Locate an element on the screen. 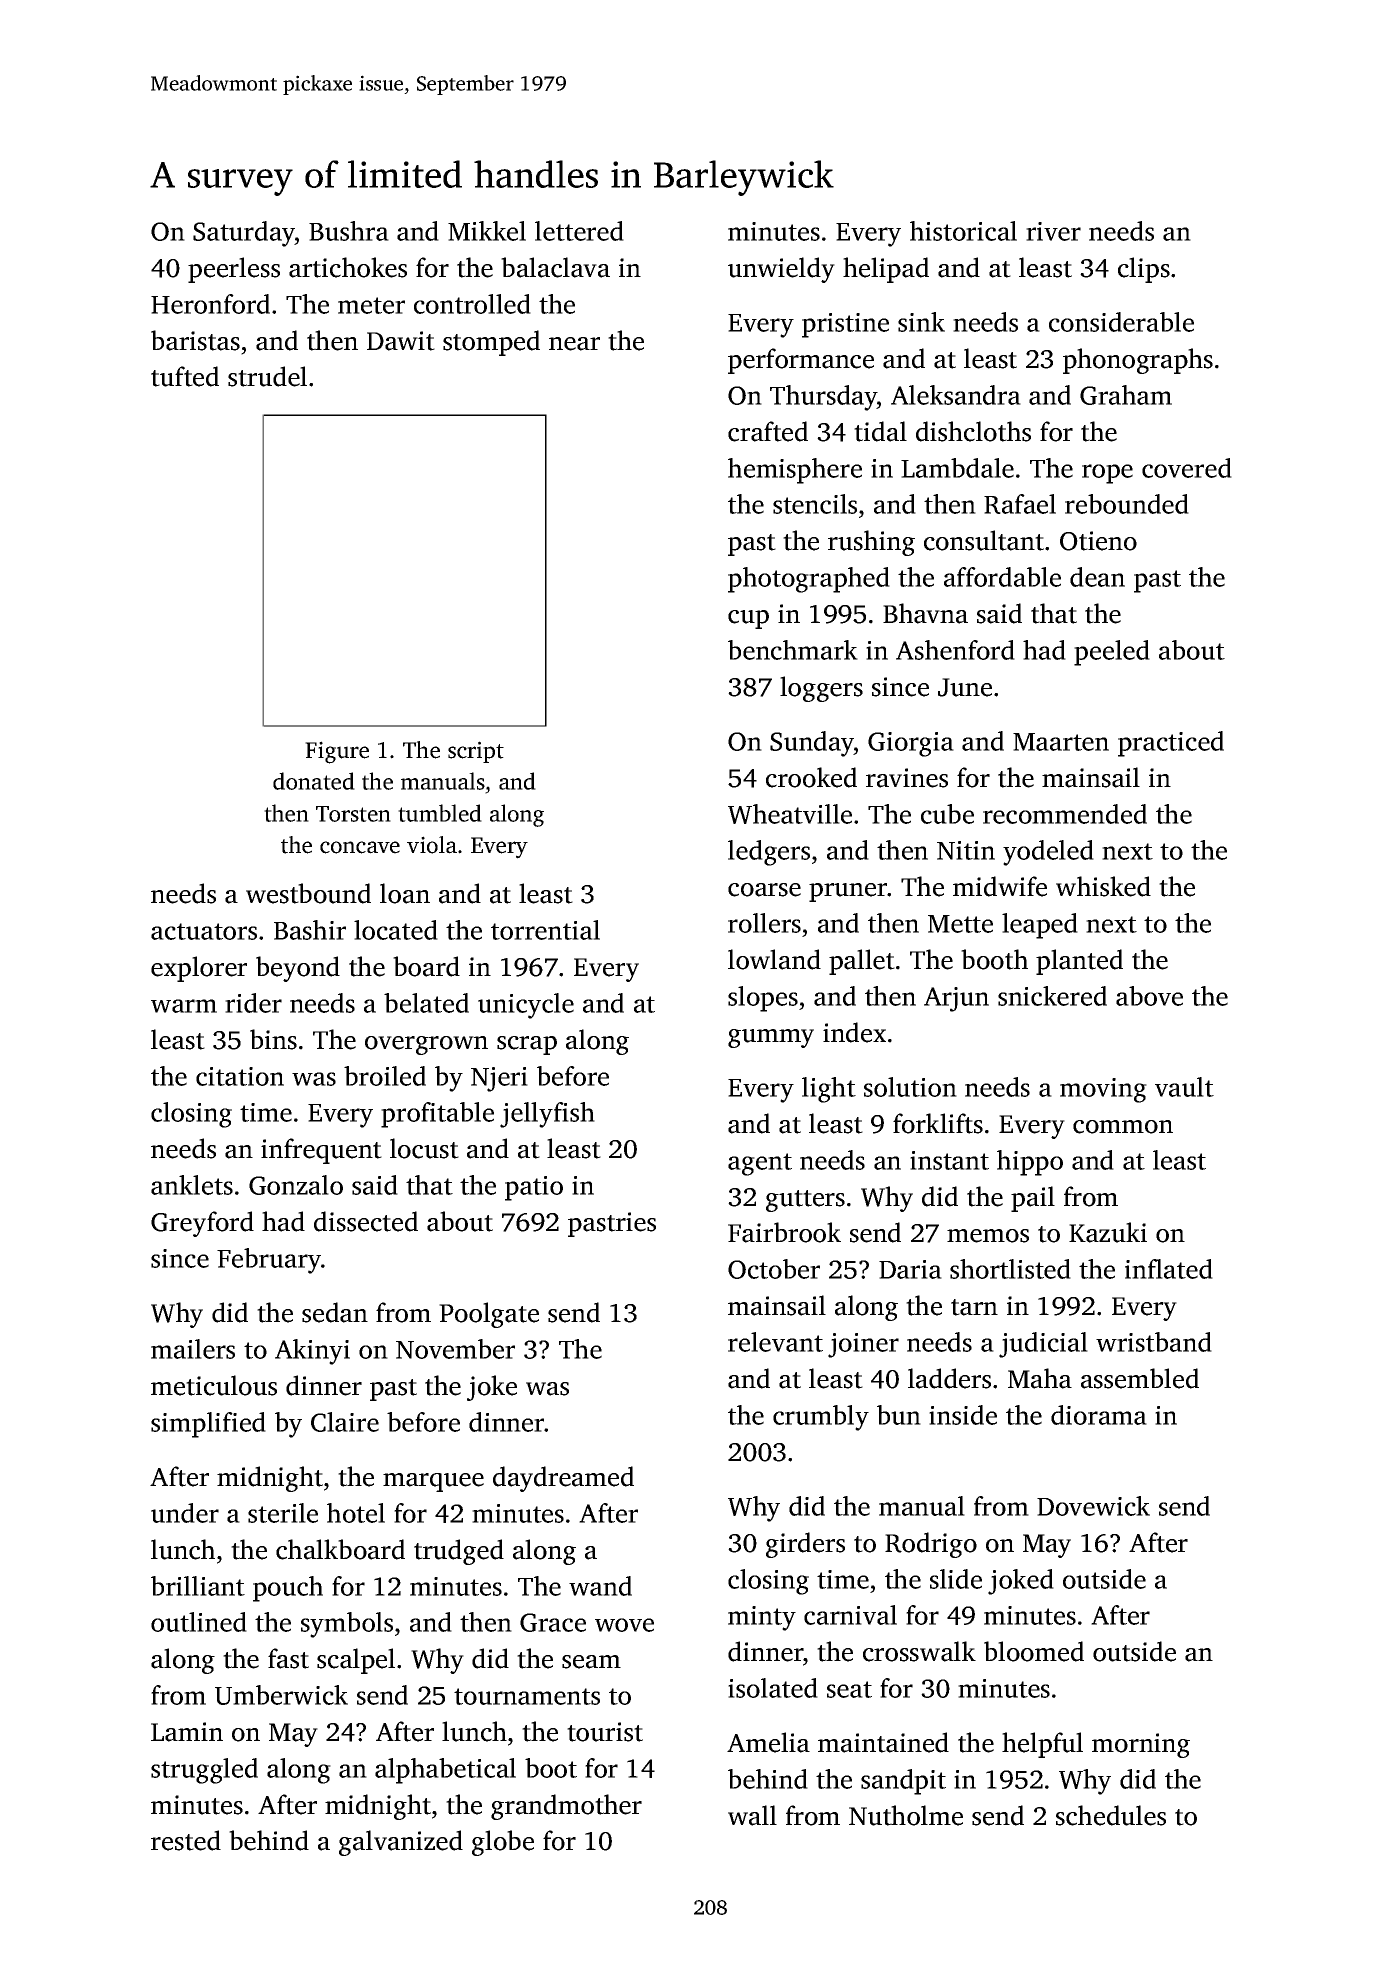 The width and height of the screenshot is (1386, 1969). Saturday is located at coordinates (244, 234).
